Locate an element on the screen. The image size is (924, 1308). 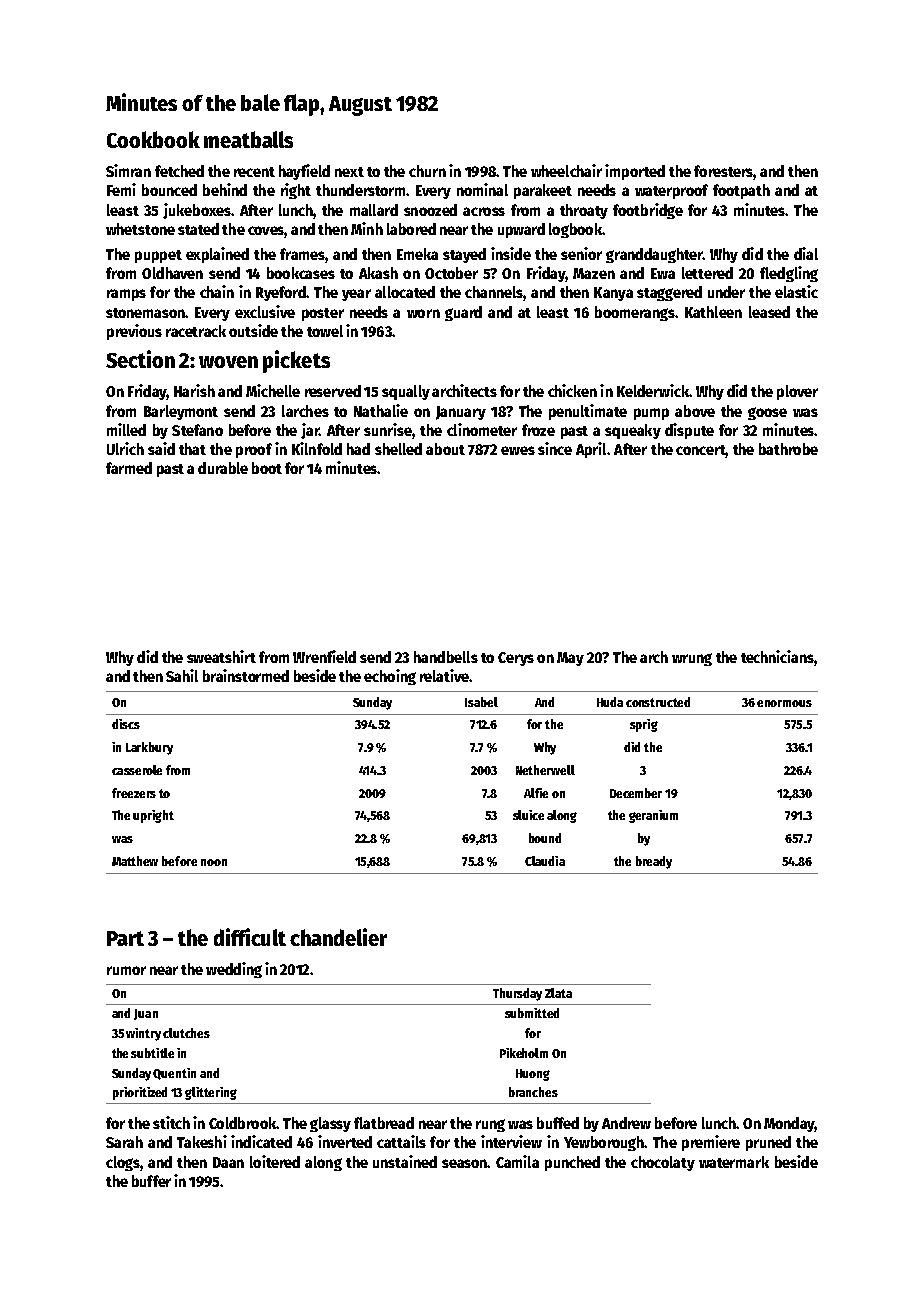
about is located at coordinates (445, 449).
